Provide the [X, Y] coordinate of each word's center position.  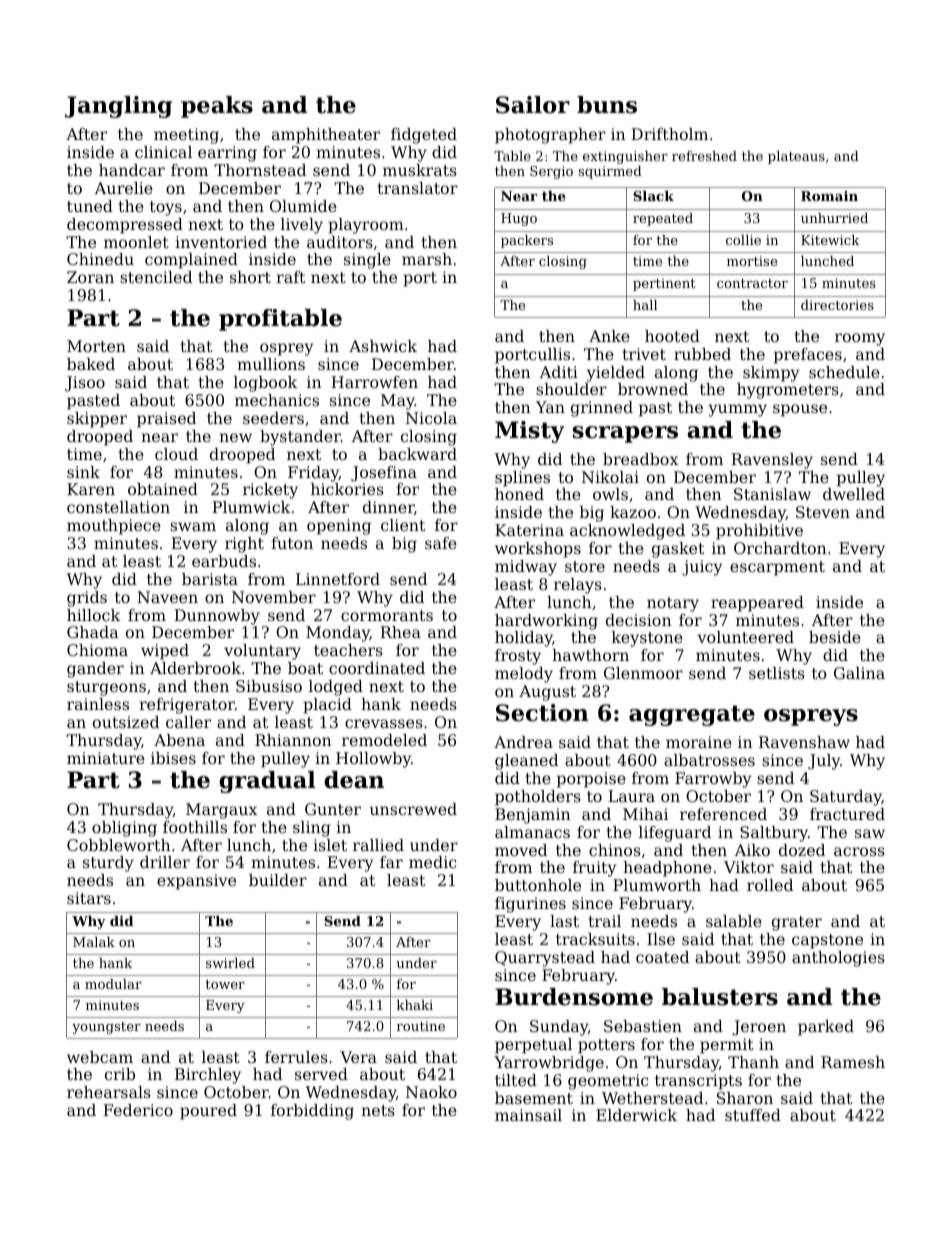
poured [208, 1112]
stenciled [156, 277]
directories [837, 305]
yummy [737, 410]
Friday [313, 474]
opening [339, 527]
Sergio [551, 172]
